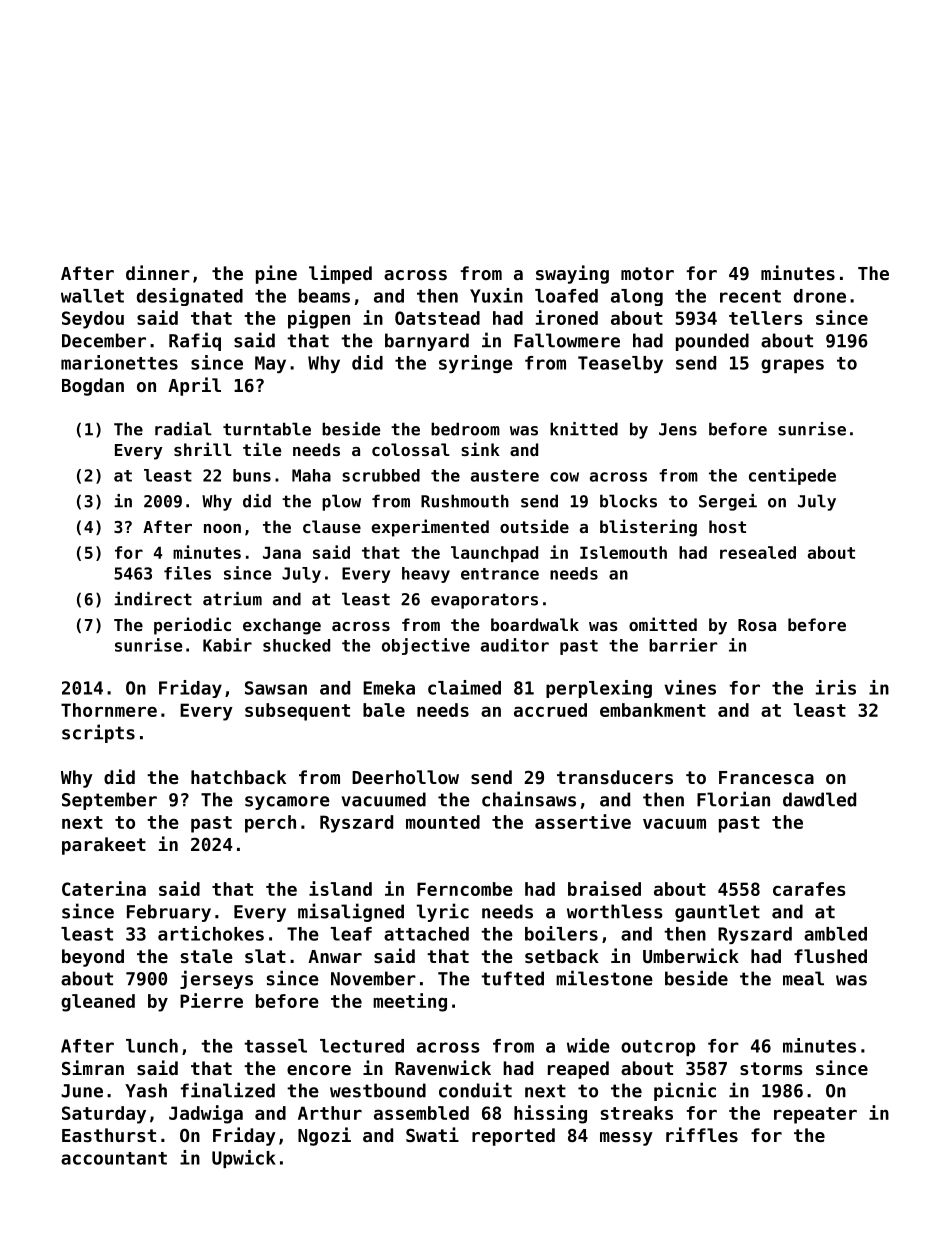 This screenshot has width=952, height=1233. Describe the element at coordinates (443, 822) in the screenshot. I see `mounted` at that location.
